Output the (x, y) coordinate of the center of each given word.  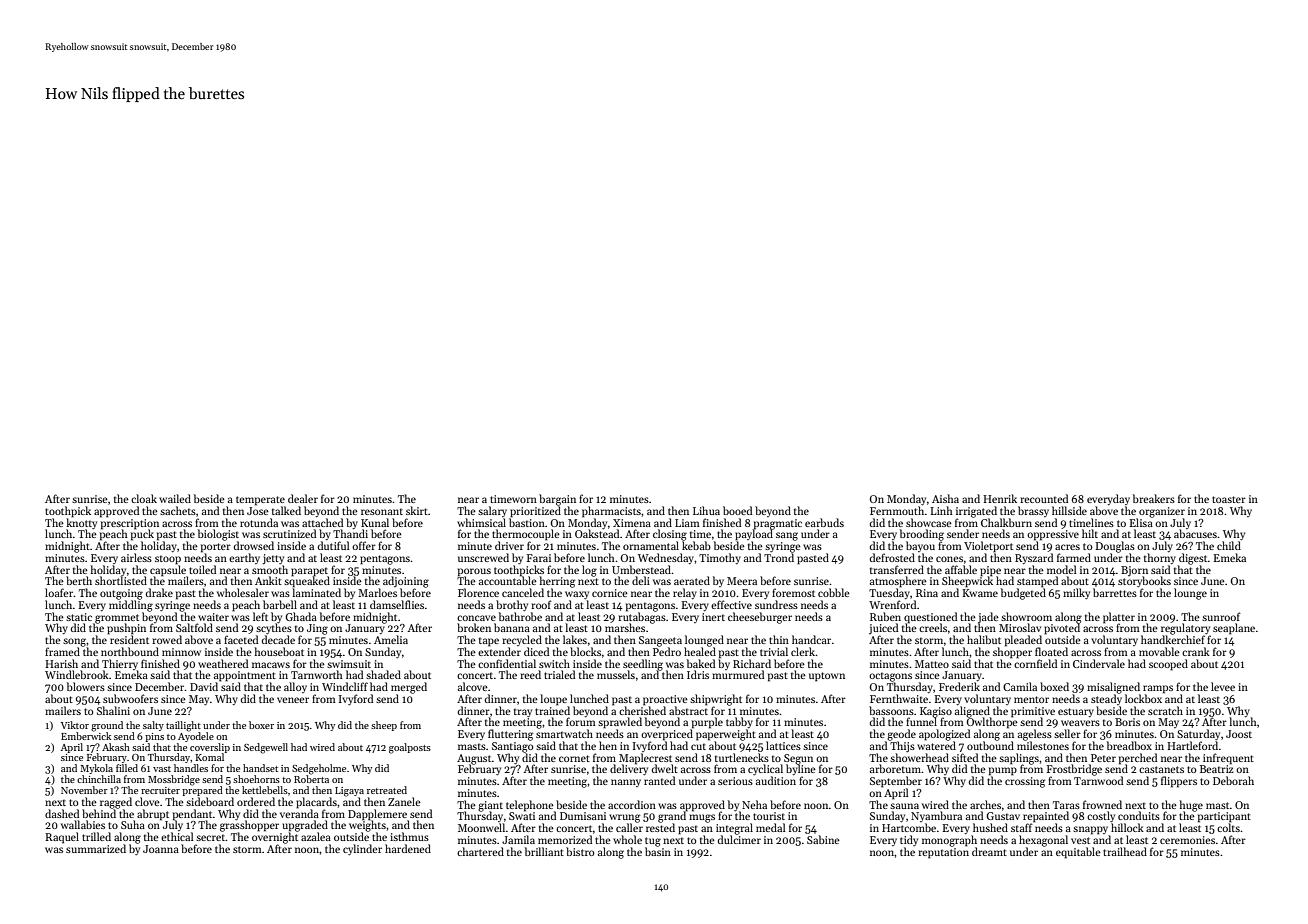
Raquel (62, 838)
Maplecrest (645, 758)
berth (79, 580)
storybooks (1144, 582)
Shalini (113, 710)
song (75, 642)
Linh (941, 510)
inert (713, 617)
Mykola (96, 769)
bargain (557, 500)
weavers (1080, 723)
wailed (175, 498)
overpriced (667, 735)
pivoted (1062, 629)
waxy (577, 595)
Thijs (902, 747)
